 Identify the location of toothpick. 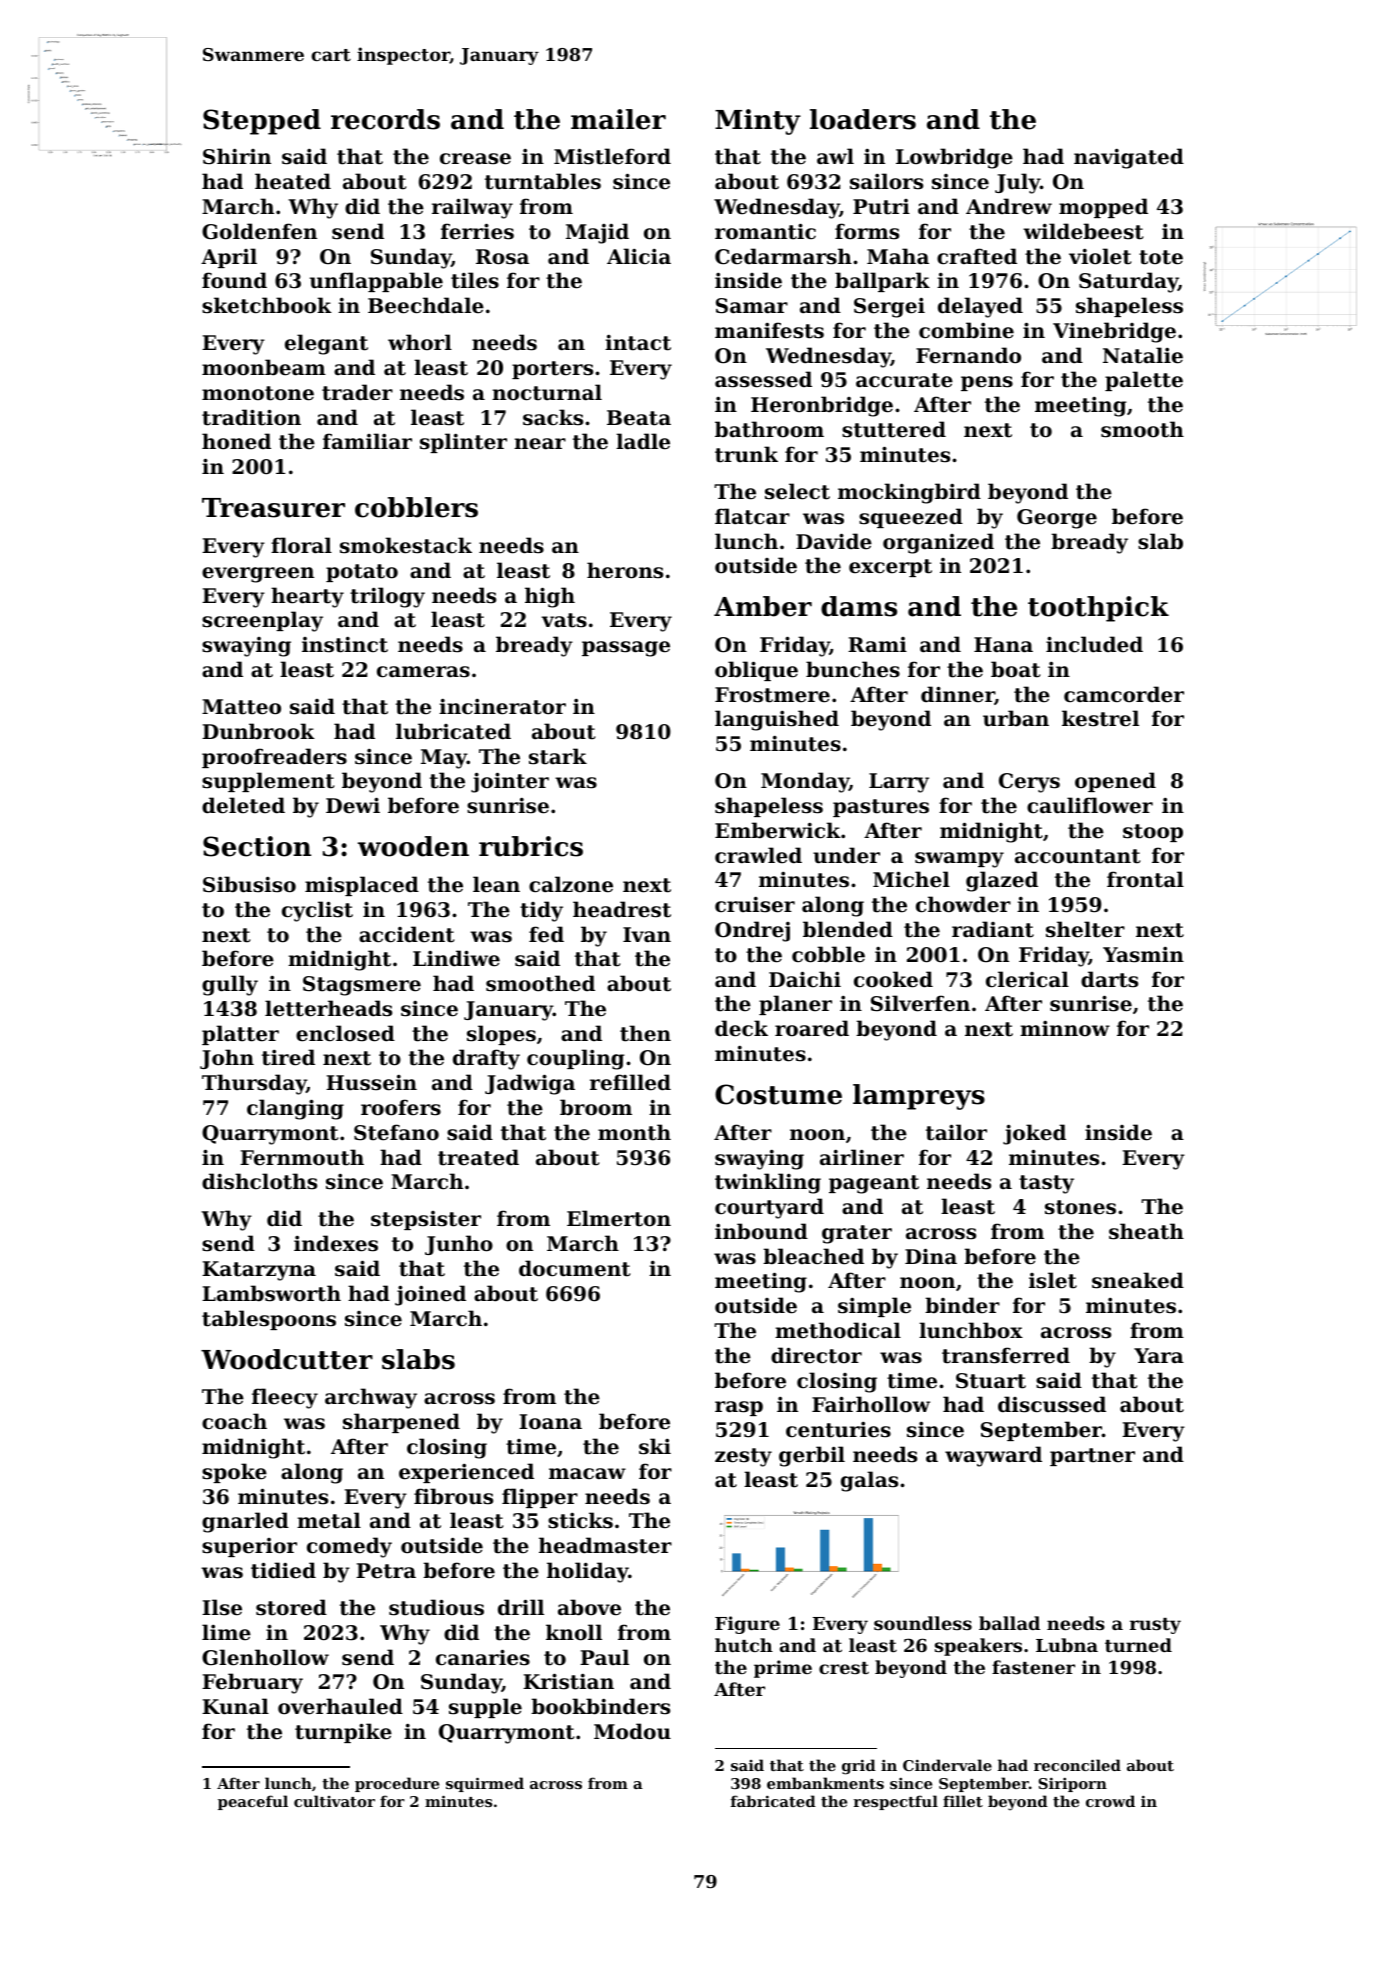
(1098, 609).
